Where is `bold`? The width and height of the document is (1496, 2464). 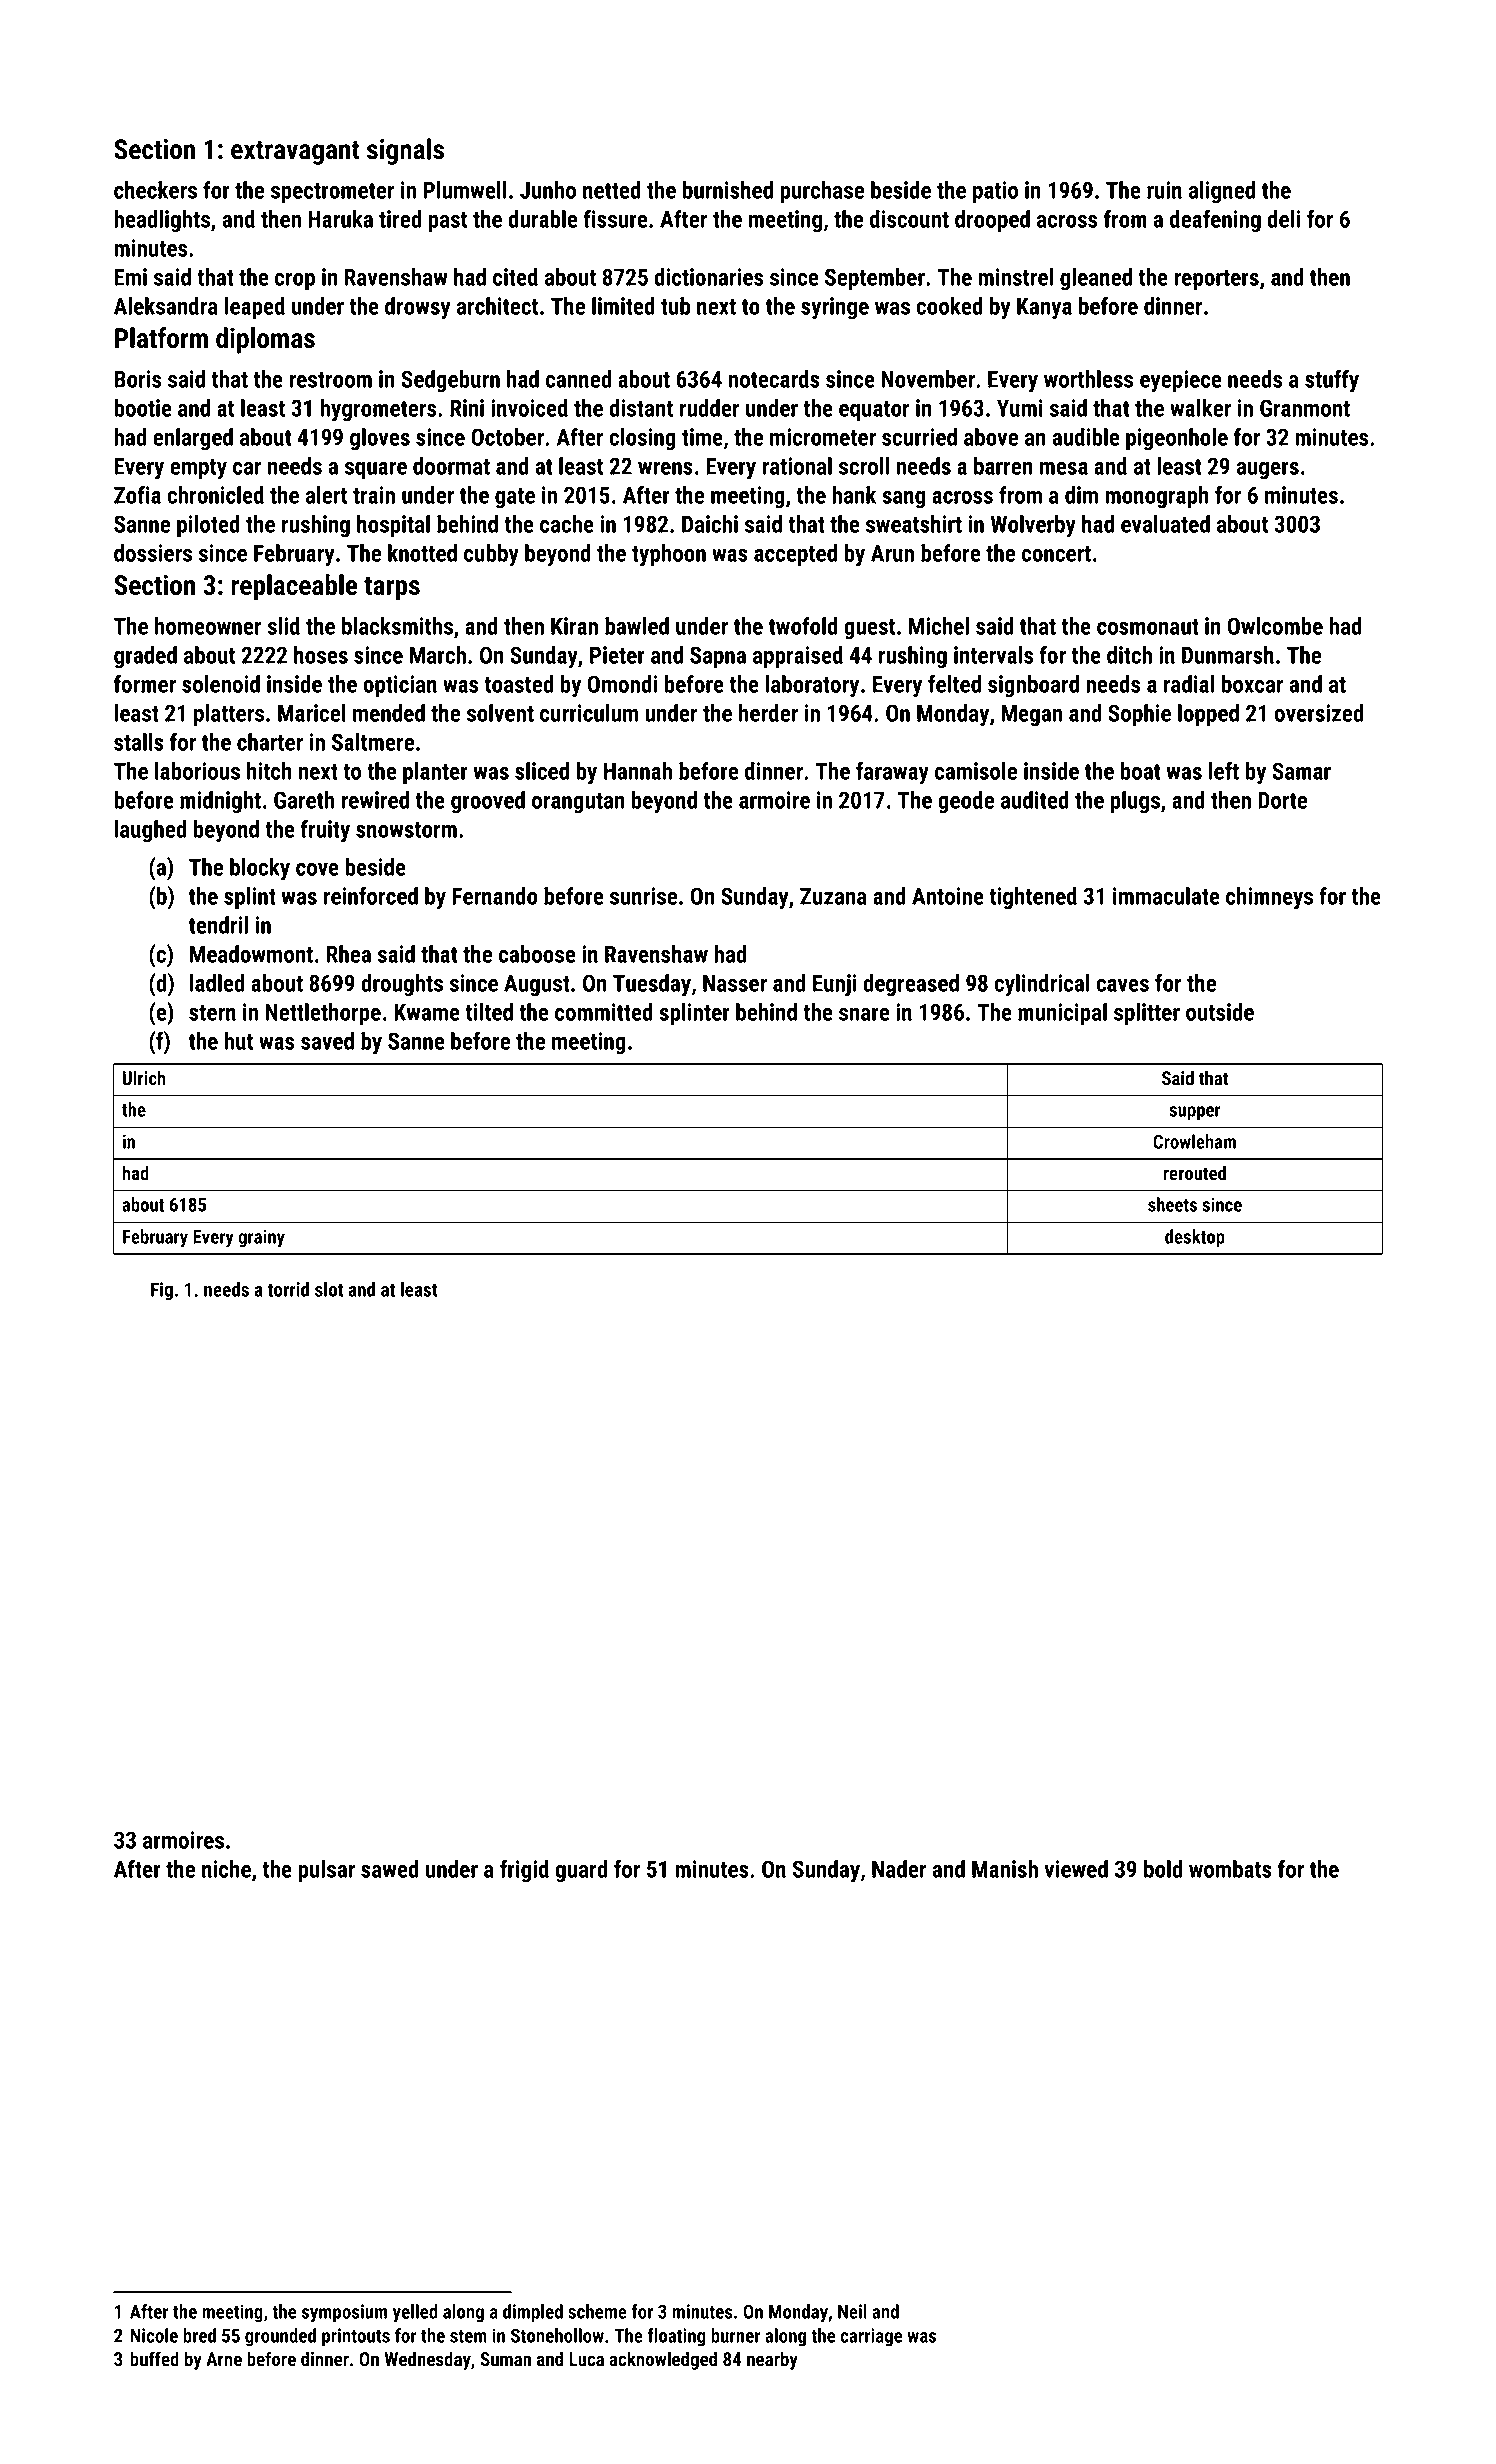 bold is located at coordinates (1163, 1869).
